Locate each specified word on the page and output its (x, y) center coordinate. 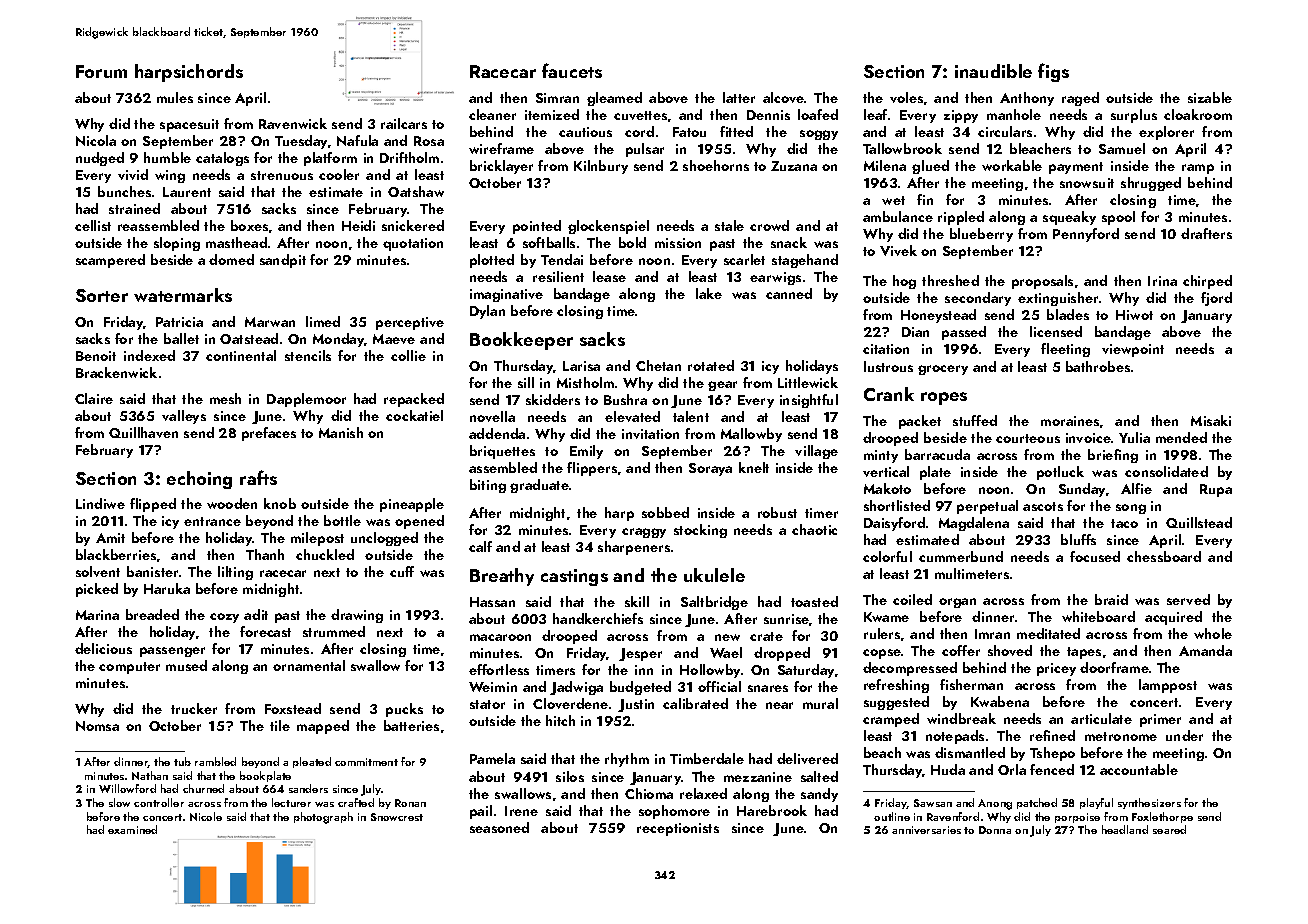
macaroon (500, 637)
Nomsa (97, 726)
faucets (572, 70)
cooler (339, 174)
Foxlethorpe (1162, 817)
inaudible (993, 71)
